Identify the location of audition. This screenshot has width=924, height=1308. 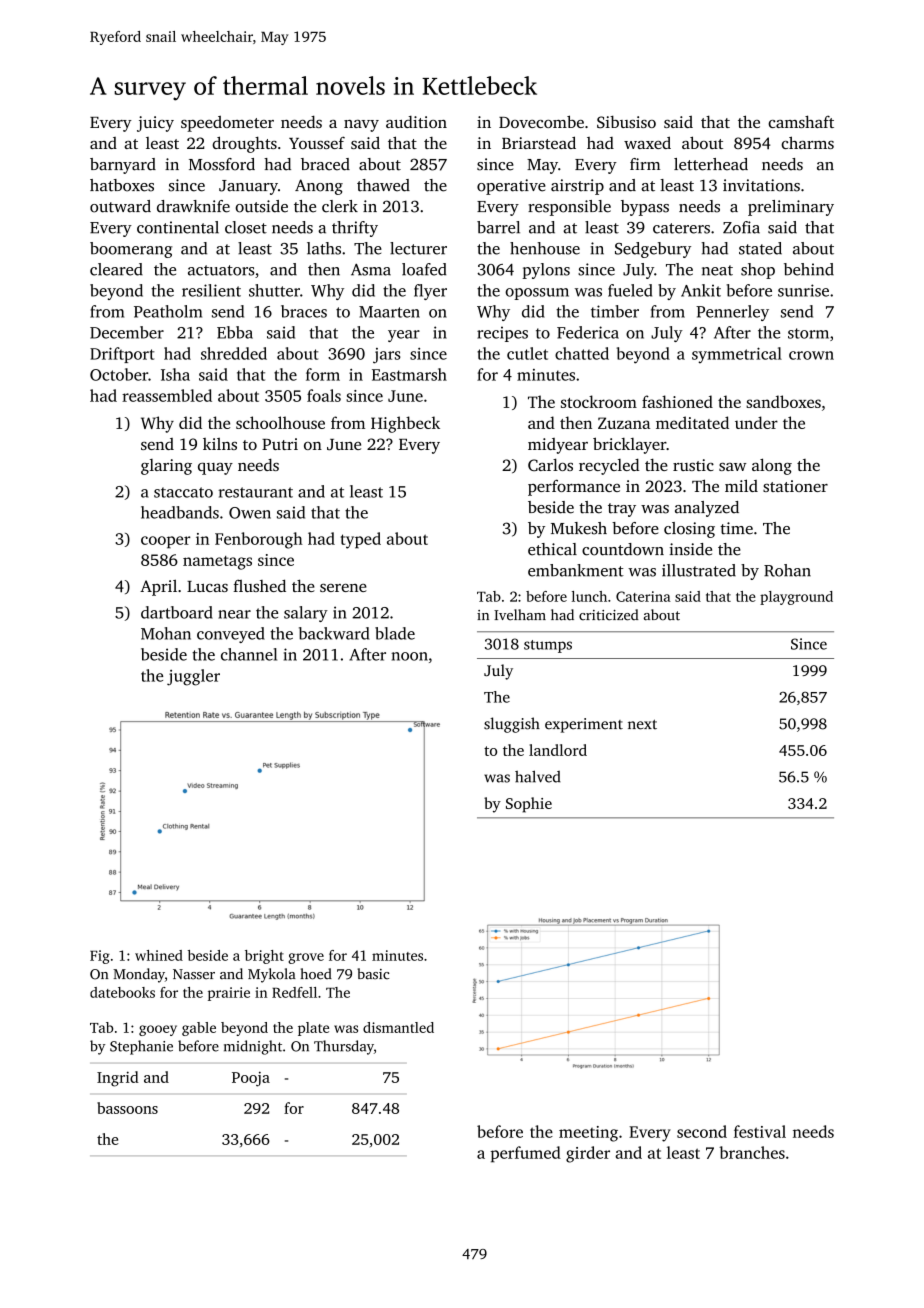
(416, 122).
